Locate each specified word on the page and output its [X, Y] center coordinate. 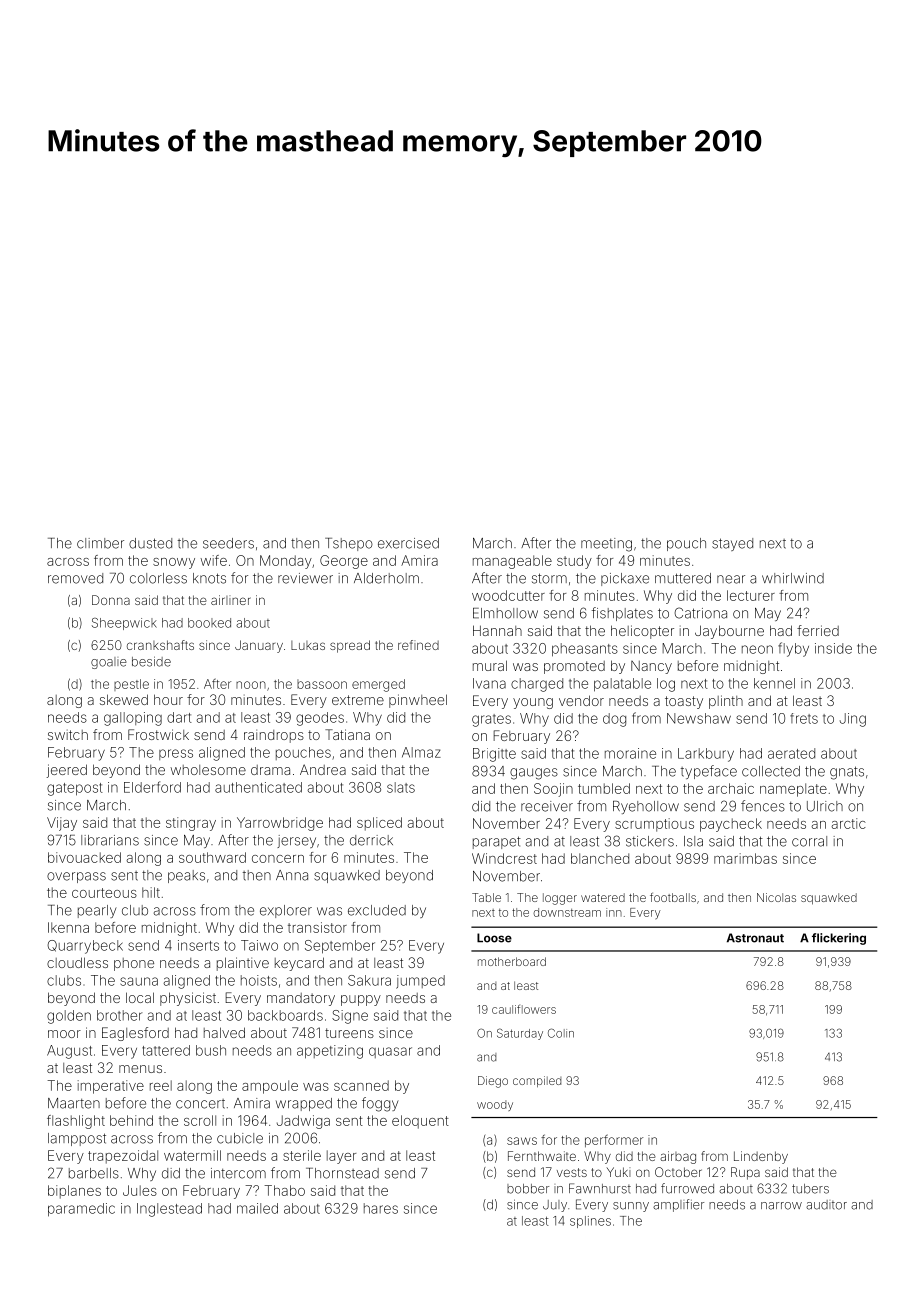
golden [69, 1017]
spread [350, 646]
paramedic [81, 1210]
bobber [528, 1189]
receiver [547, 806]
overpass [76, 877]
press [176, 754]
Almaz [421, 752]
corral [809, 841]
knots [209, 578]
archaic [731, 788]
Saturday [520, 1034]
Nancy [651, 667]
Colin [561, 1033]
